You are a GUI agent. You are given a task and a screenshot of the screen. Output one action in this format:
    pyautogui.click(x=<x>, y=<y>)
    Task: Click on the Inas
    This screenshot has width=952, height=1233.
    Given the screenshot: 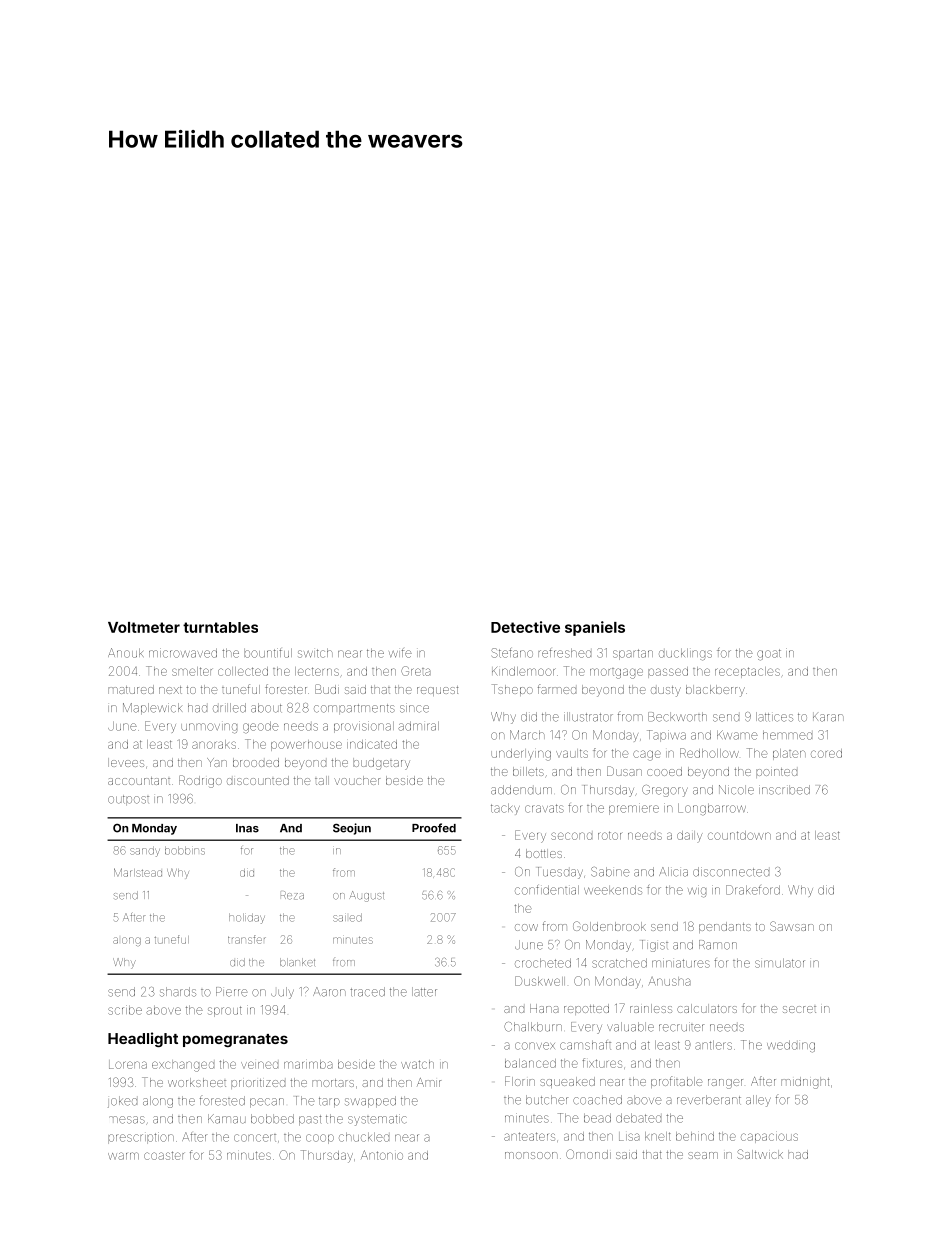 What is the action you would take?
    pyautogui.click(x=247, y=828)
